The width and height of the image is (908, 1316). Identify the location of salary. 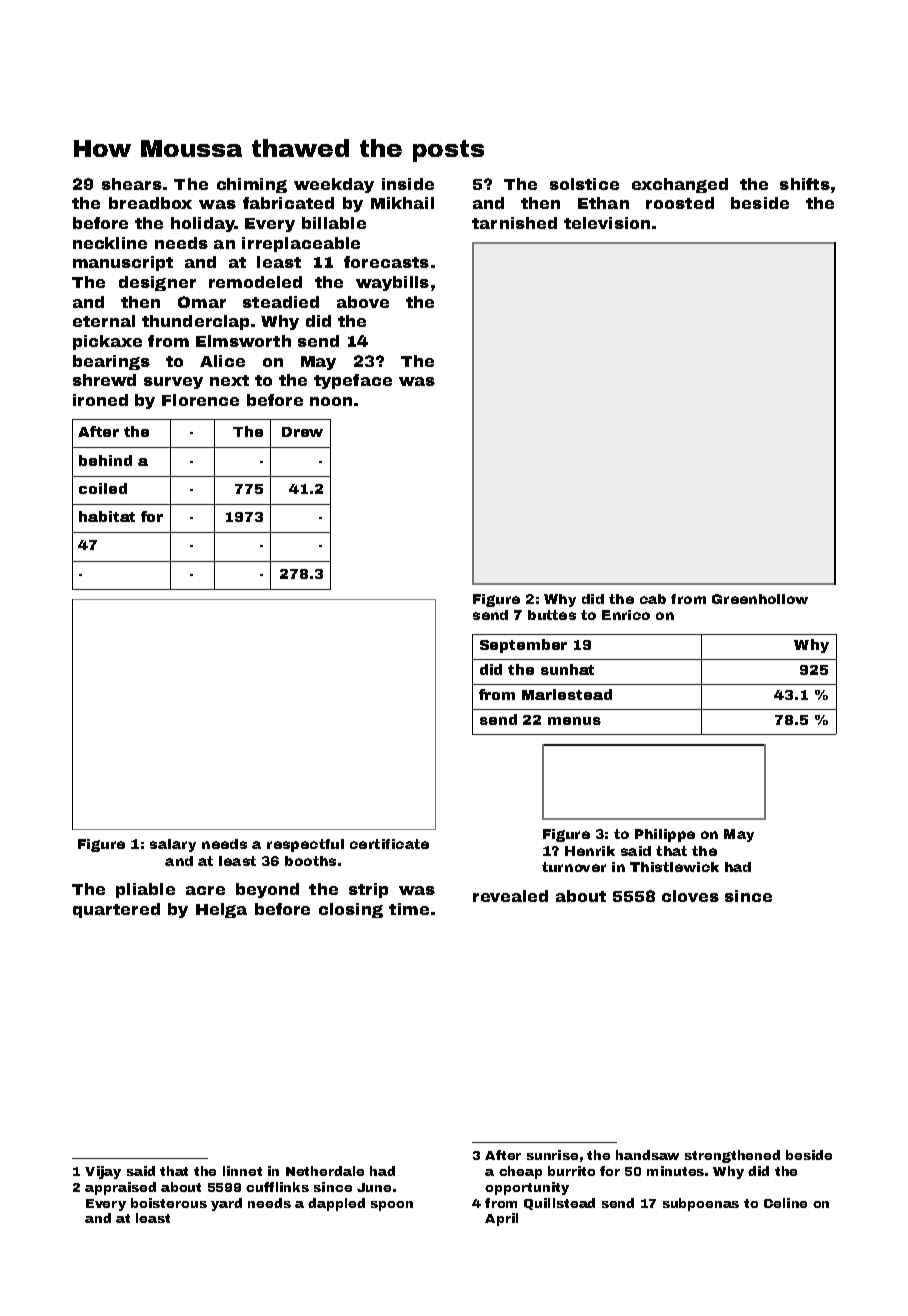
(173, 845).
